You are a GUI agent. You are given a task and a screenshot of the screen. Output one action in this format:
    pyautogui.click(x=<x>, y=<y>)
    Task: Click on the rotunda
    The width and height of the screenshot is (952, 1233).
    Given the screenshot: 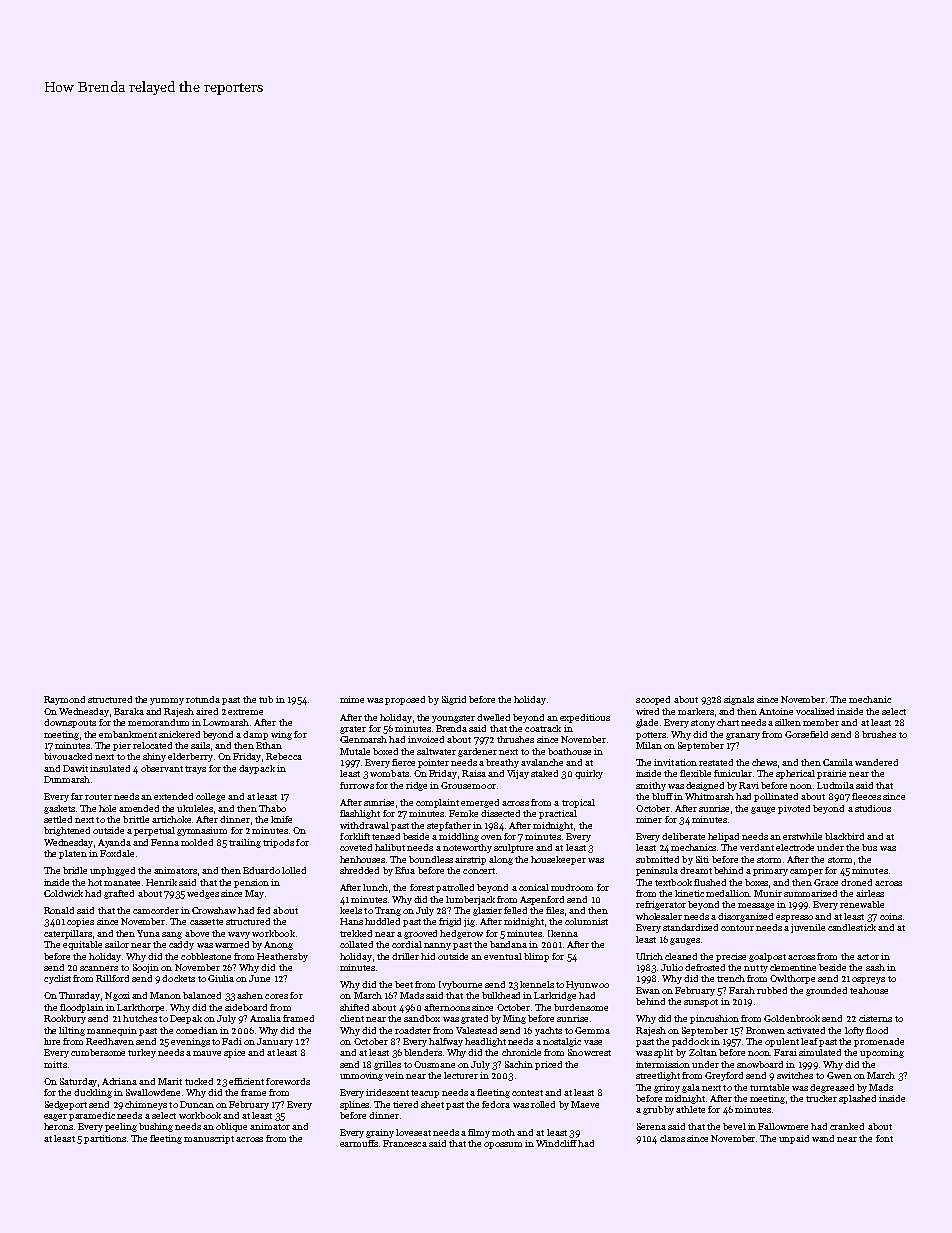 What is the action you would take?
    pyautogui.click(x=203, y=699)
